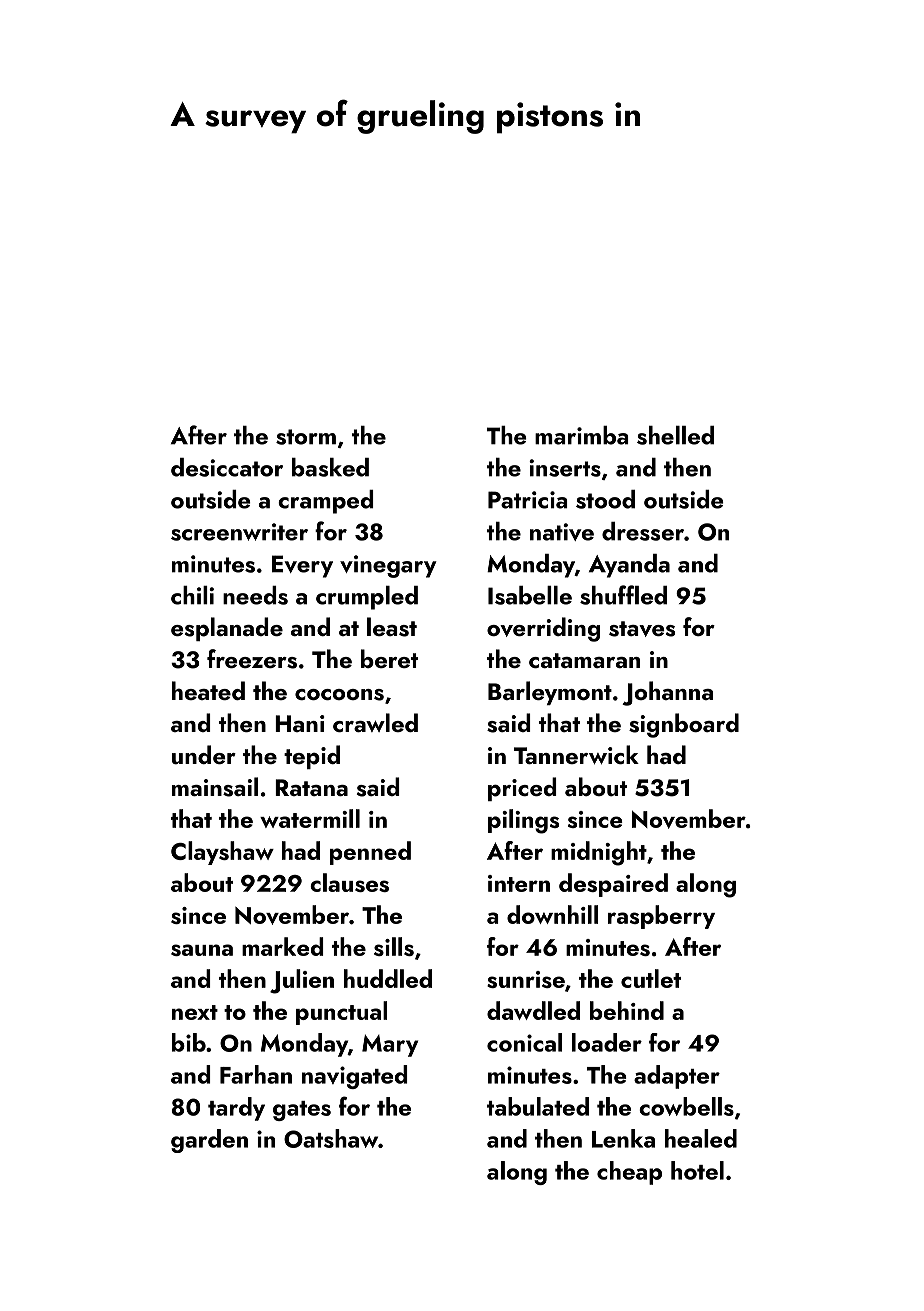 The image size is (924, 1311). What do you see at coordinates (581, 435) in the screenshot?
I see `marimba` at bounding box center [581, 435].
